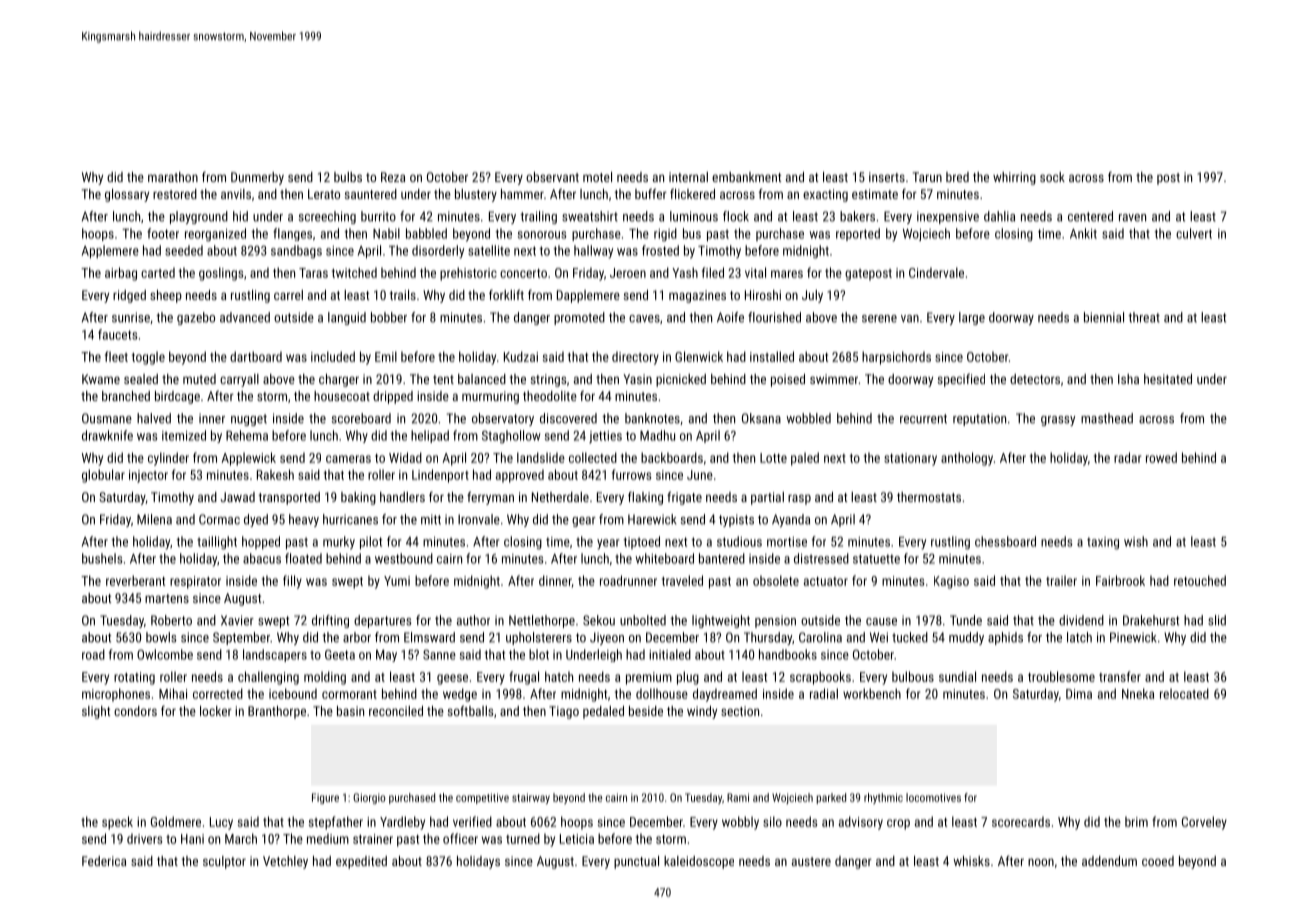 This document has width=1308, height=924. I want to click on Cindervale, so click(936, 272).
